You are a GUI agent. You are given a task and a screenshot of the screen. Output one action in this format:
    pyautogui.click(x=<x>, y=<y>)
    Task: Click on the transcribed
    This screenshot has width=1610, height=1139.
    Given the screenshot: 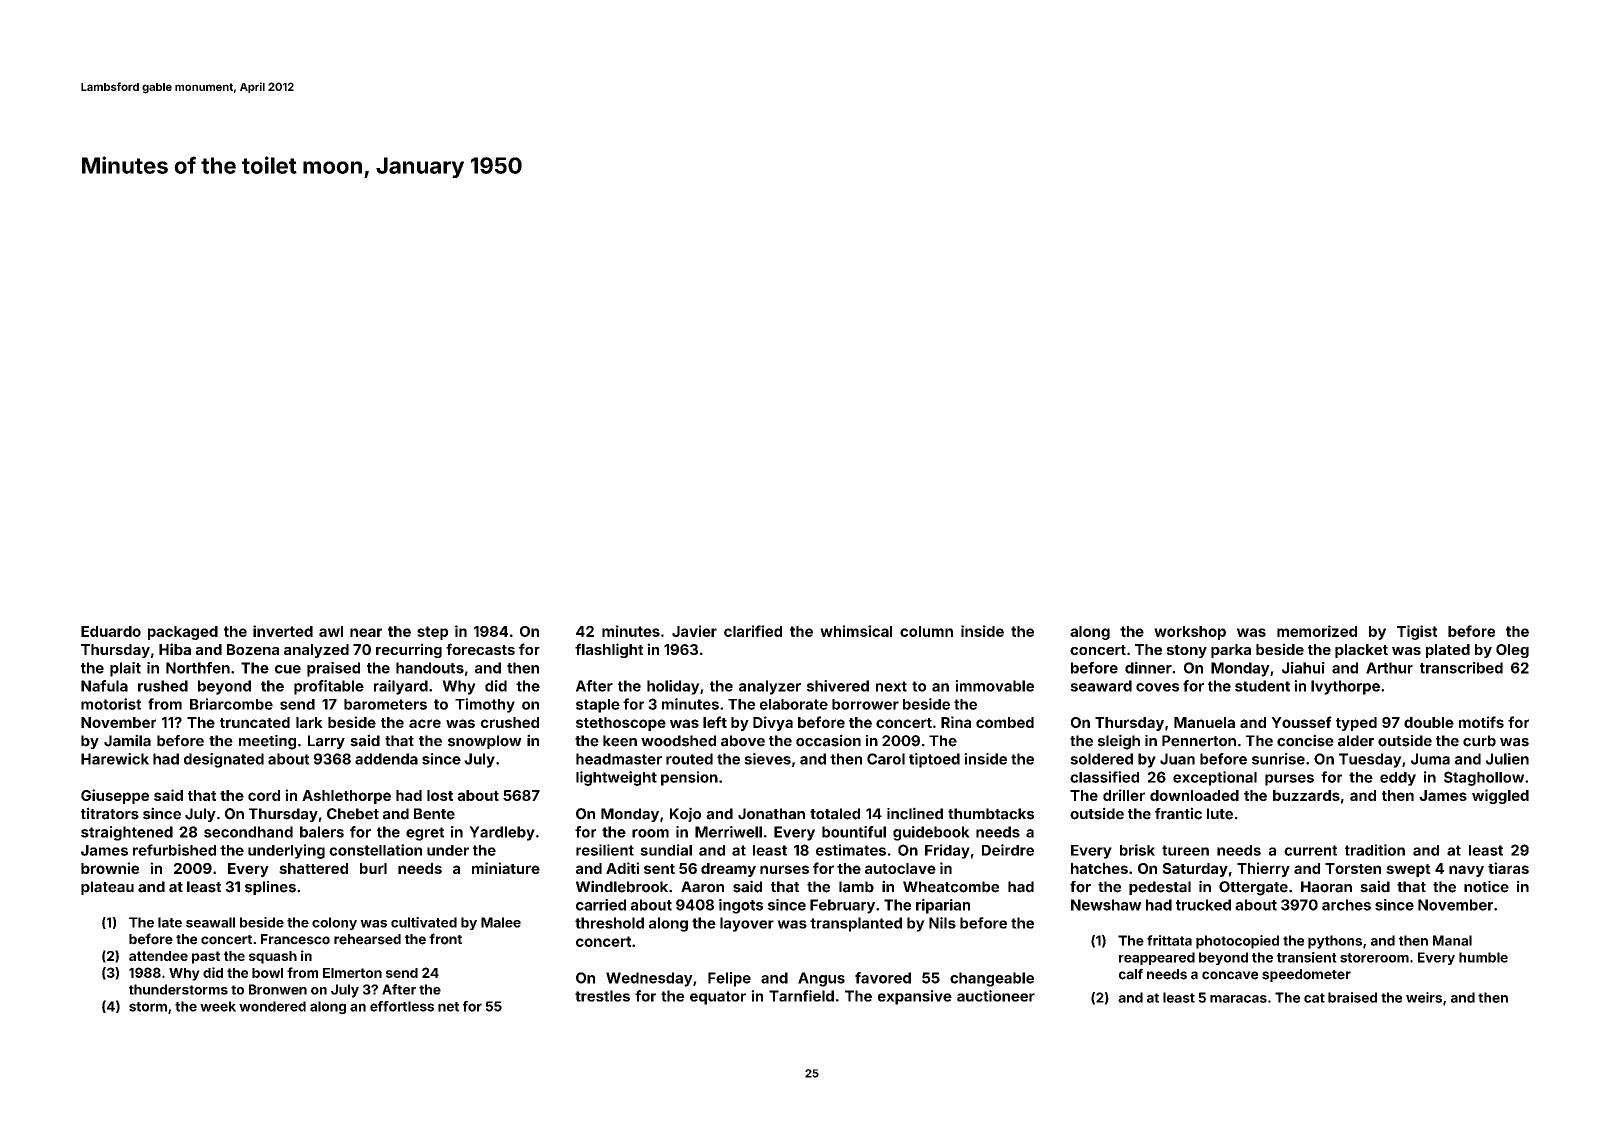 What is the action you would take?
    pyautogui.click(x=1461, y=668)
